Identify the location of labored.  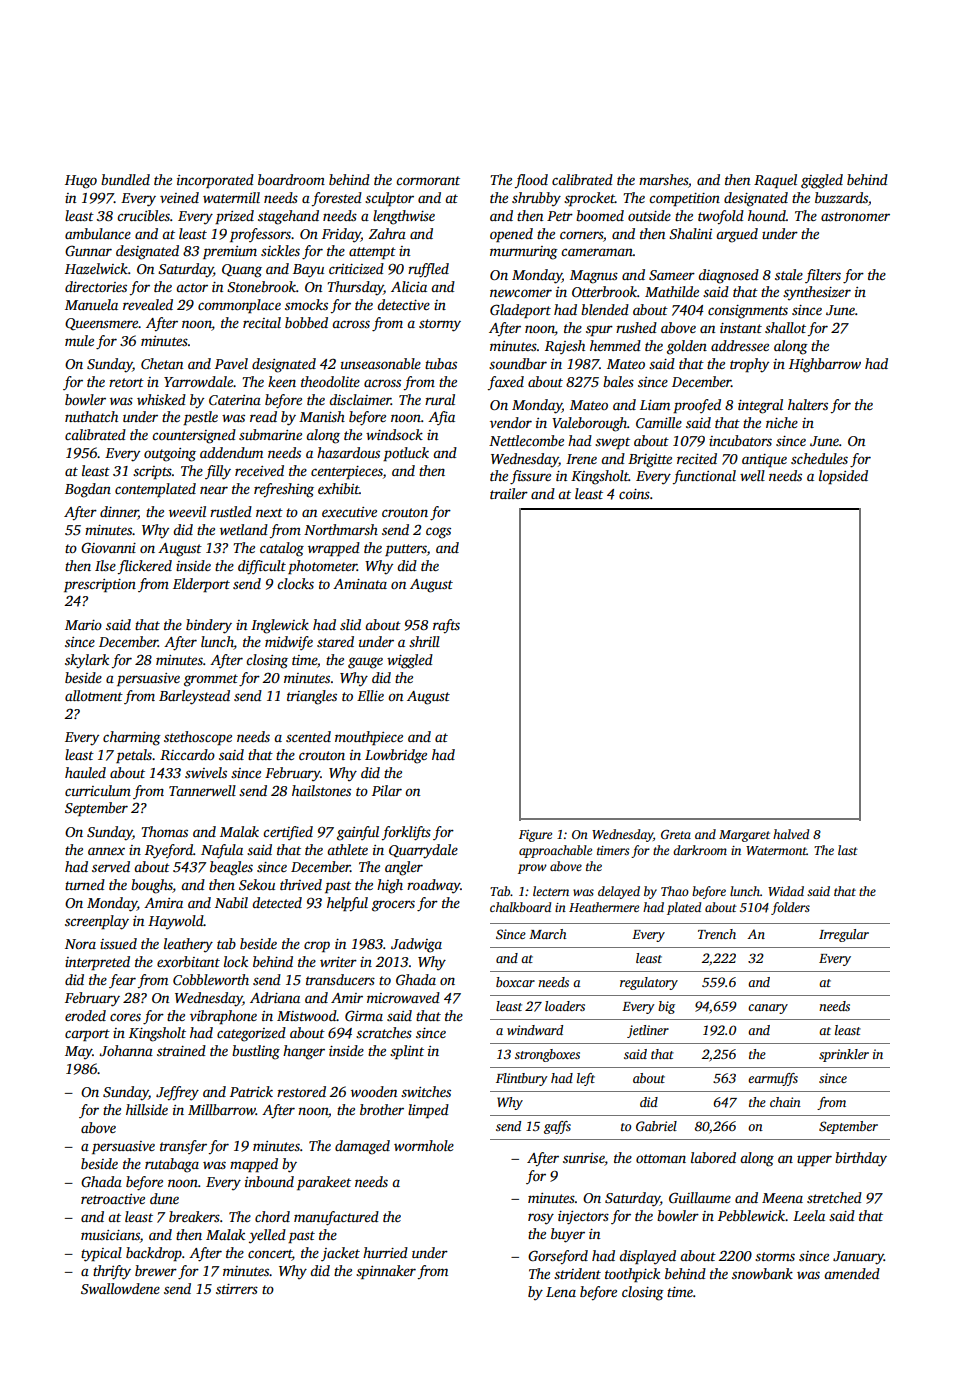
(713, 1157).
